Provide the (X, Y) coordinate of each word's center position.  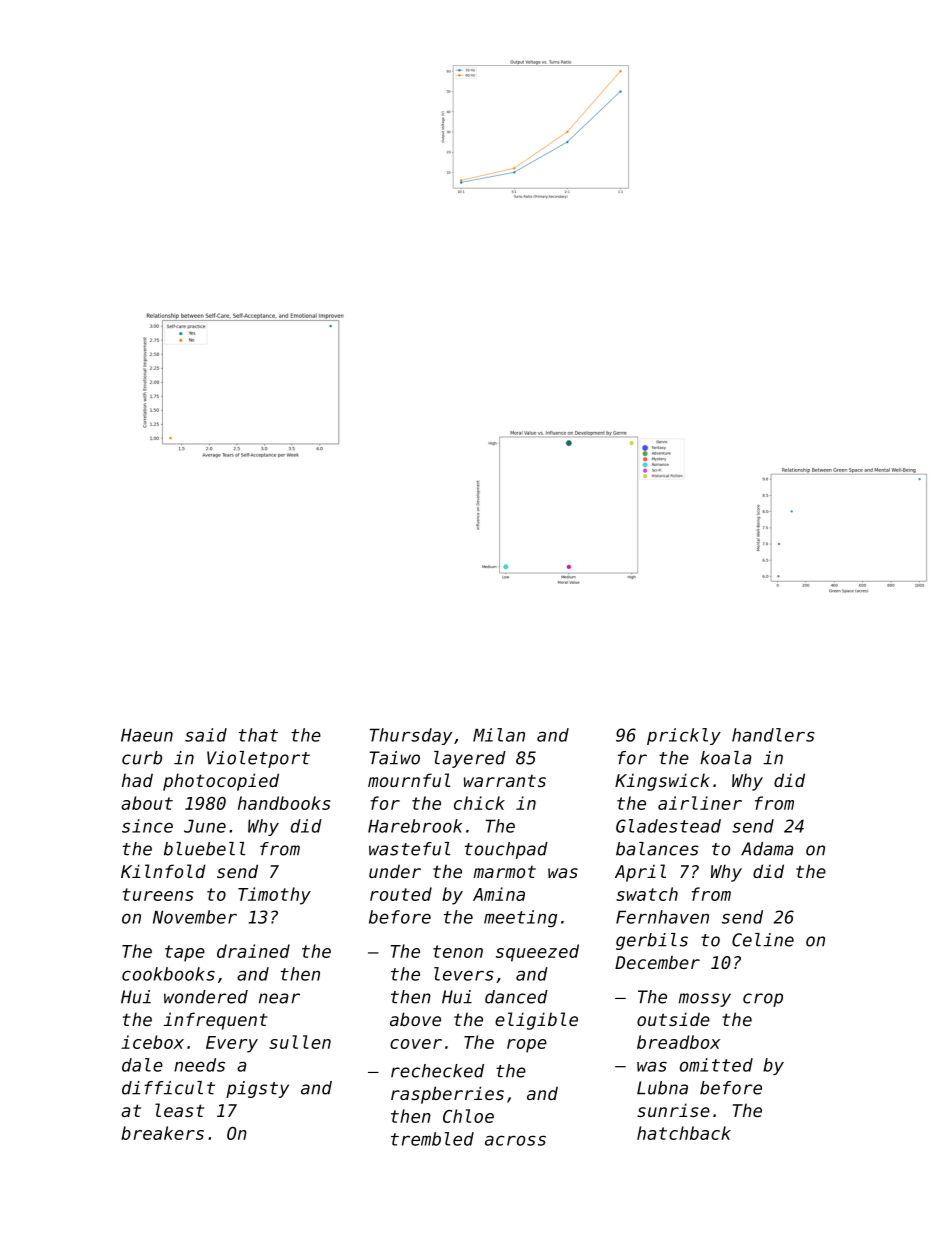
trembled (432, 1139)
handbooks (284, 803)
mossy (705, 1000)
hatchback (684, 1133)
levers (464, 974)
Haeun (147, 735)
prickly (684, 736)
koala (726, 758)
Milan (499, 735)
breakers (162, 1133)
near (279, 998)
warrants (505, 781)
